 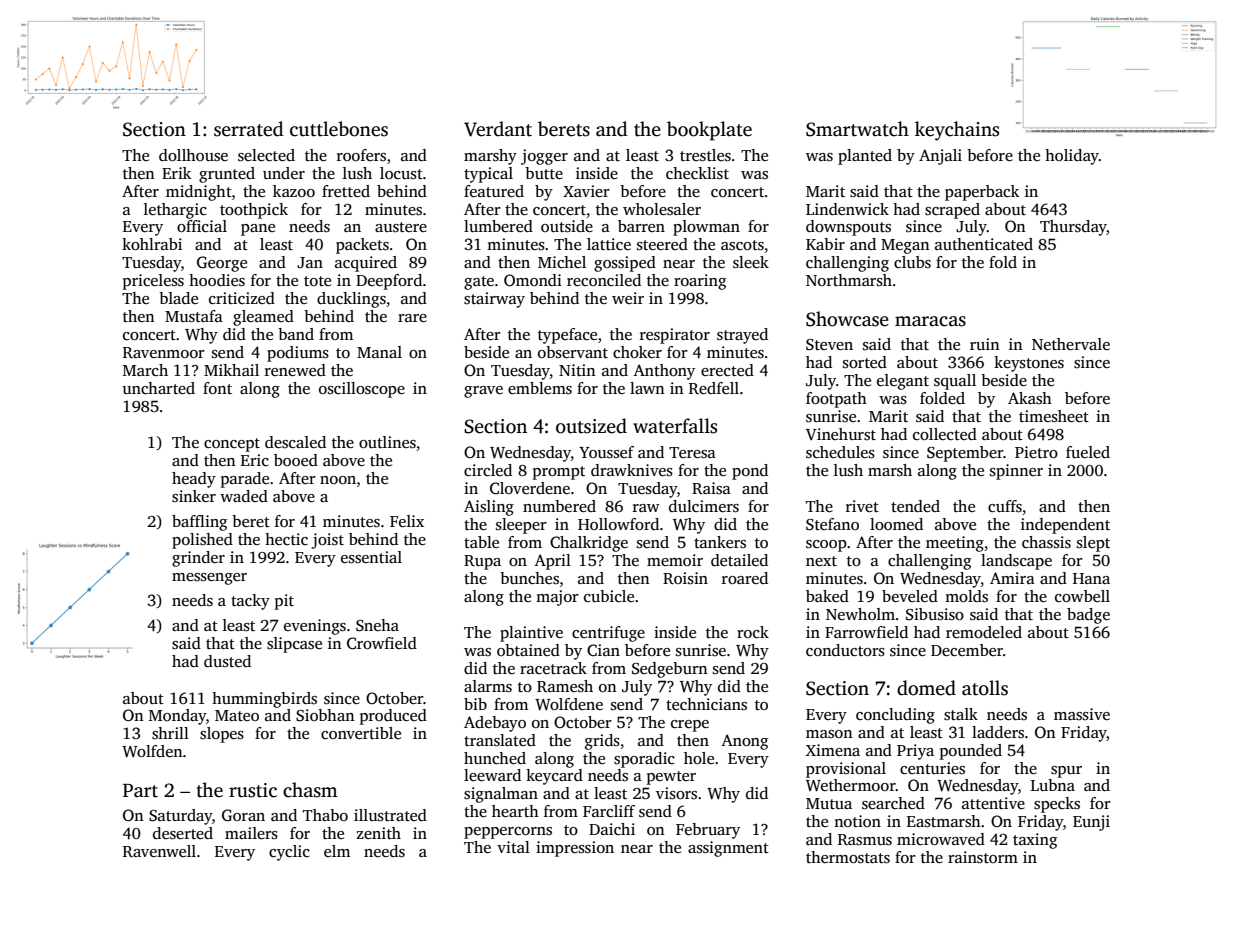 I want to click on impression, so click(x=575, y=849).
